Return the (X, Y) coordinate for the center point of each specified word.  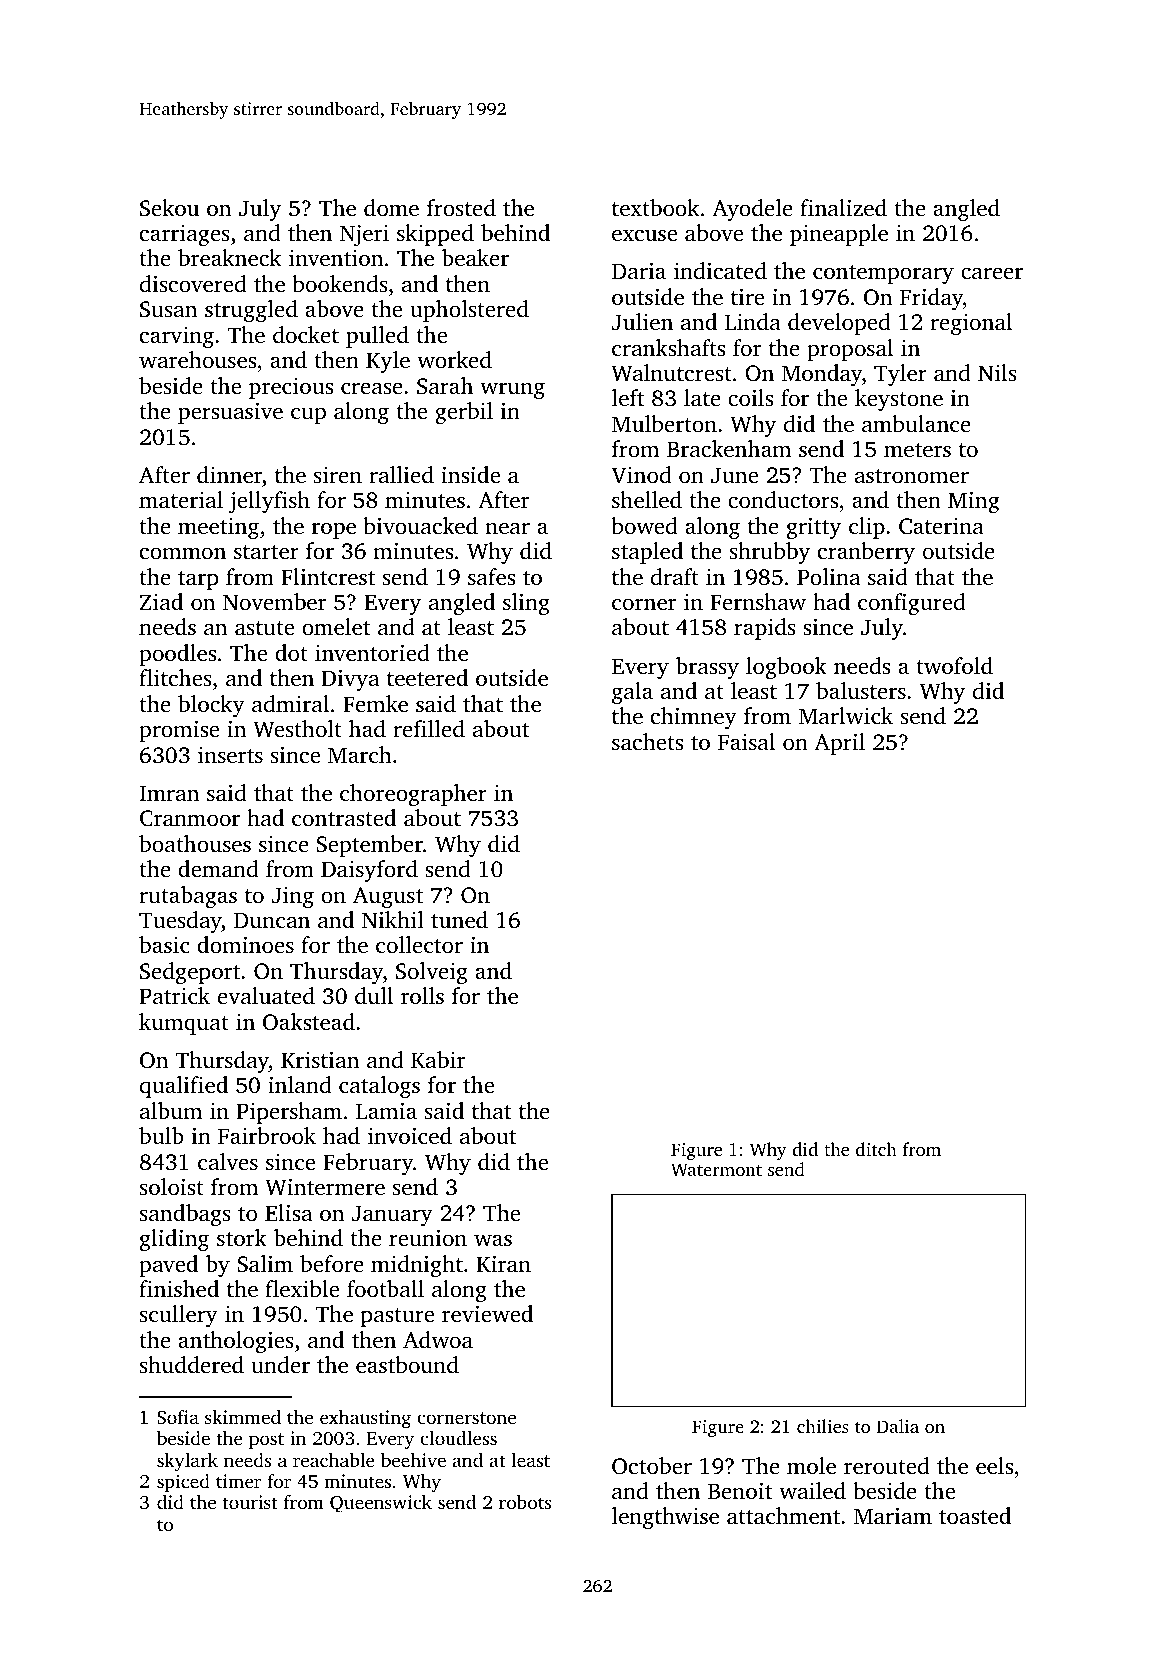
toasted (975, 1516)
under (280, 1364)
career (992, 273)
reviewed (487, 1314)
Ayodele (752, 210)
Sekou (169, 208)
